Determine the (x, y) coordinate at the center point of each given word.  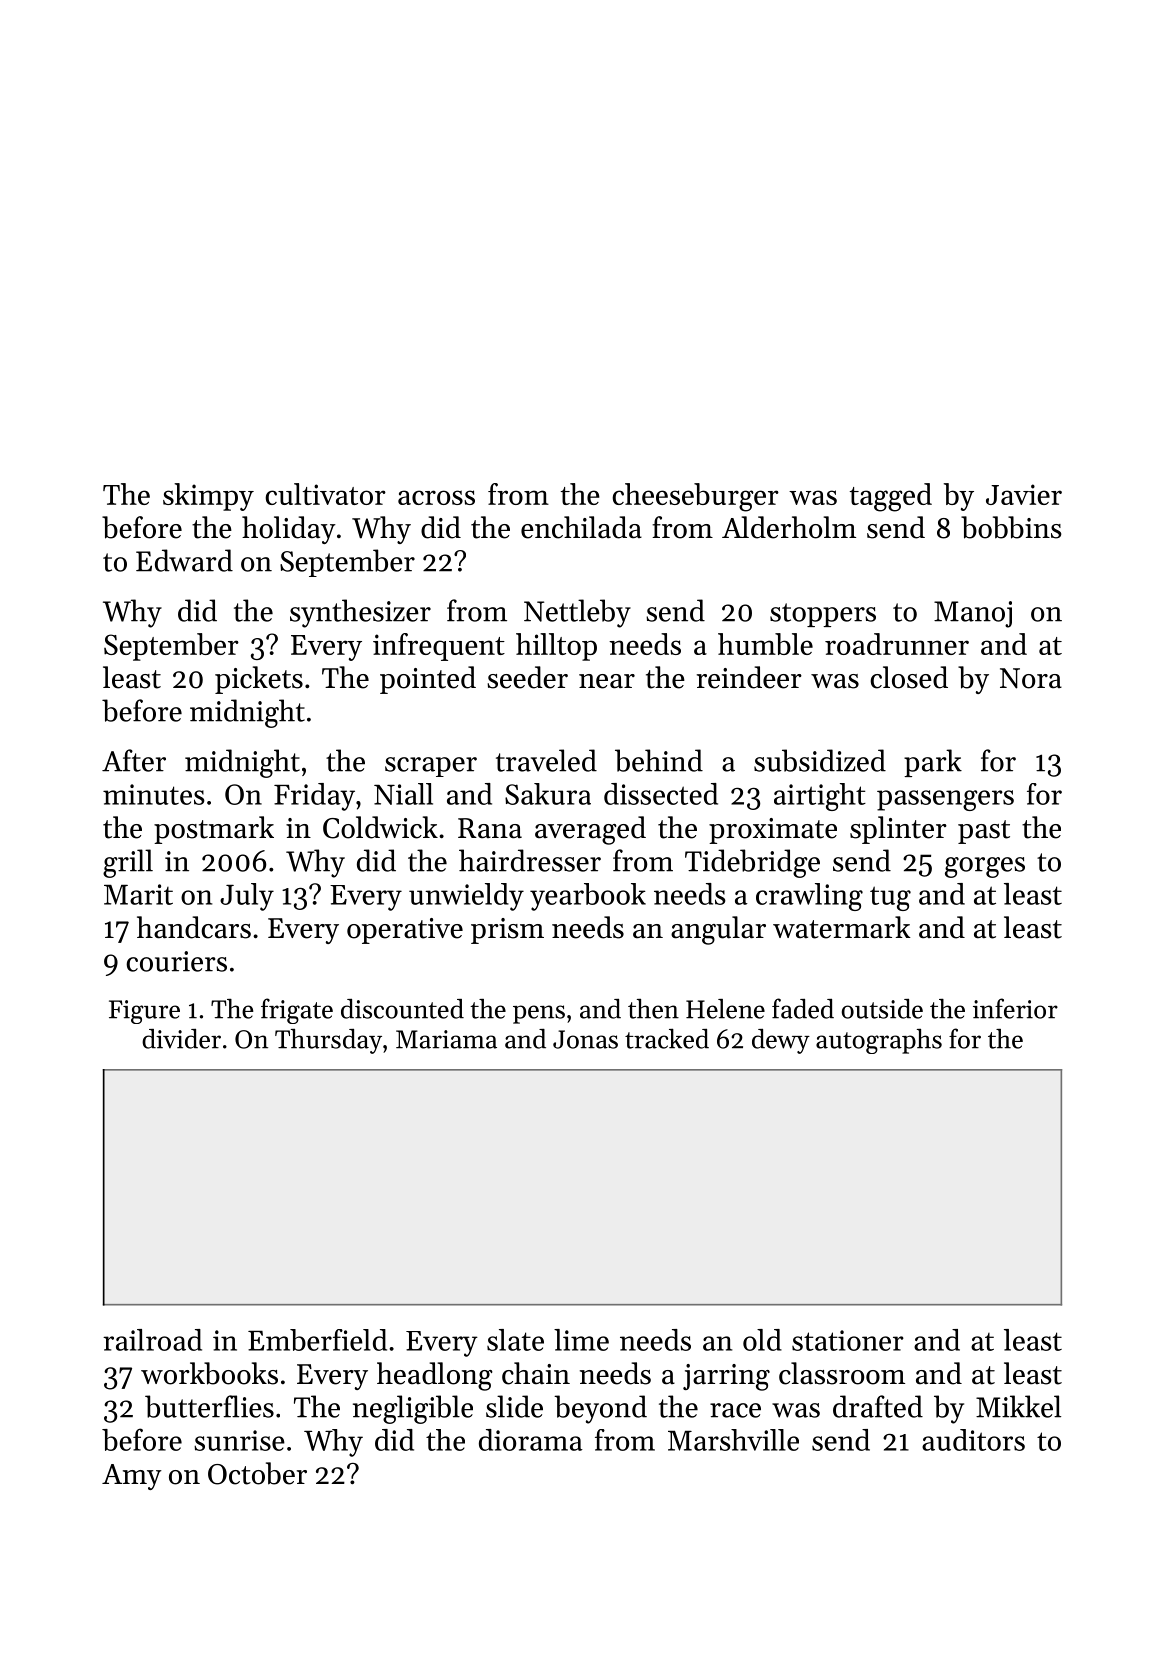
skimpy (208, 497)
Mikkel (1018, 1406)
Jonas (585, 1039)
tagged (891, 497)
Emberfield (317, 1340)
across (436, 497)
